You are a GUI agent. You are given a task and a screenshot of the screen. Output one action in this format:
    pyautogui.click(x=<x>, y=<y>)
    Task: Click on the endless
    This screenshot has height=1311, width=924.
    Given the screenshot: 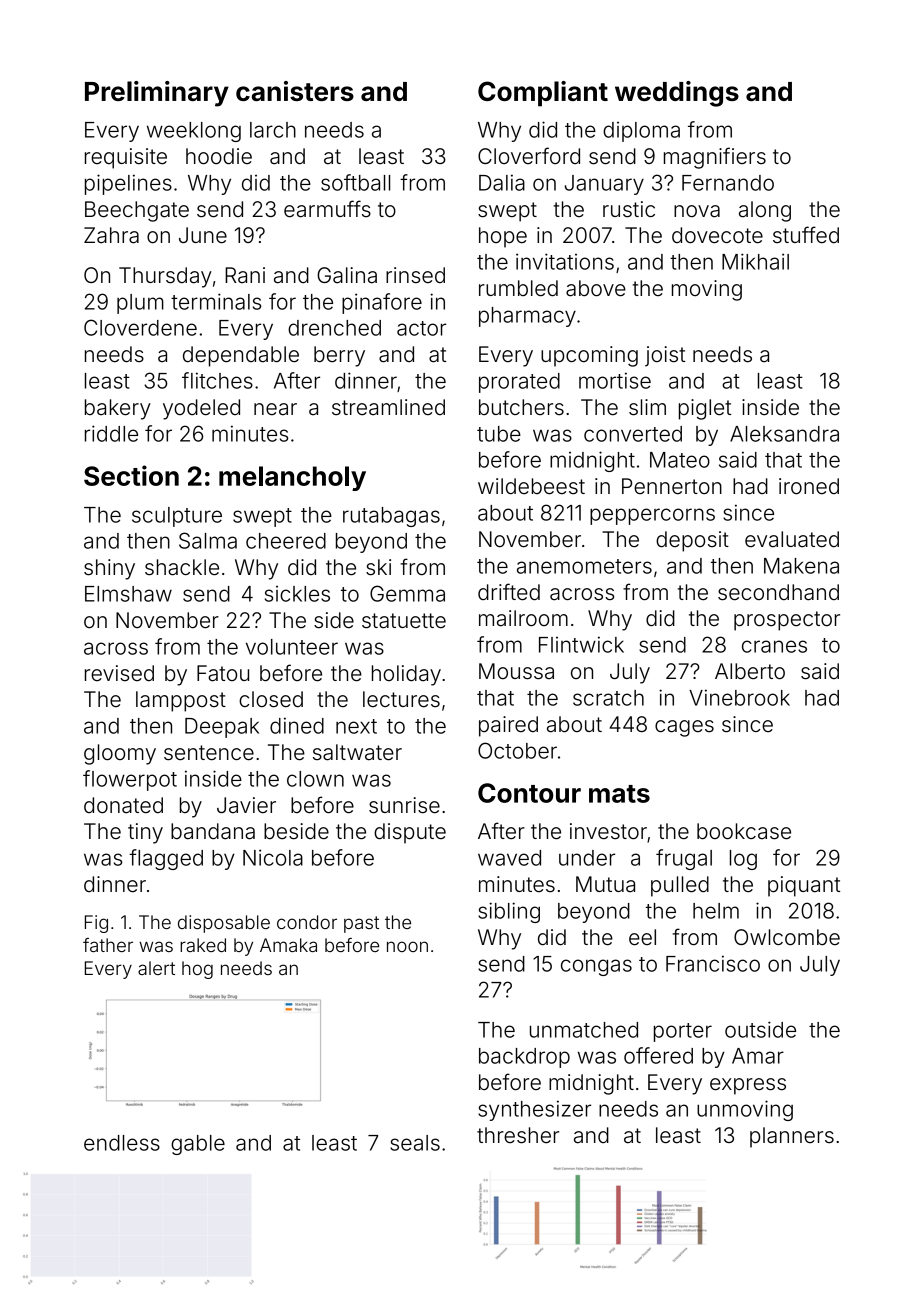 What is the action you would take?
    pyautogui.click(x=122, y=1143)
